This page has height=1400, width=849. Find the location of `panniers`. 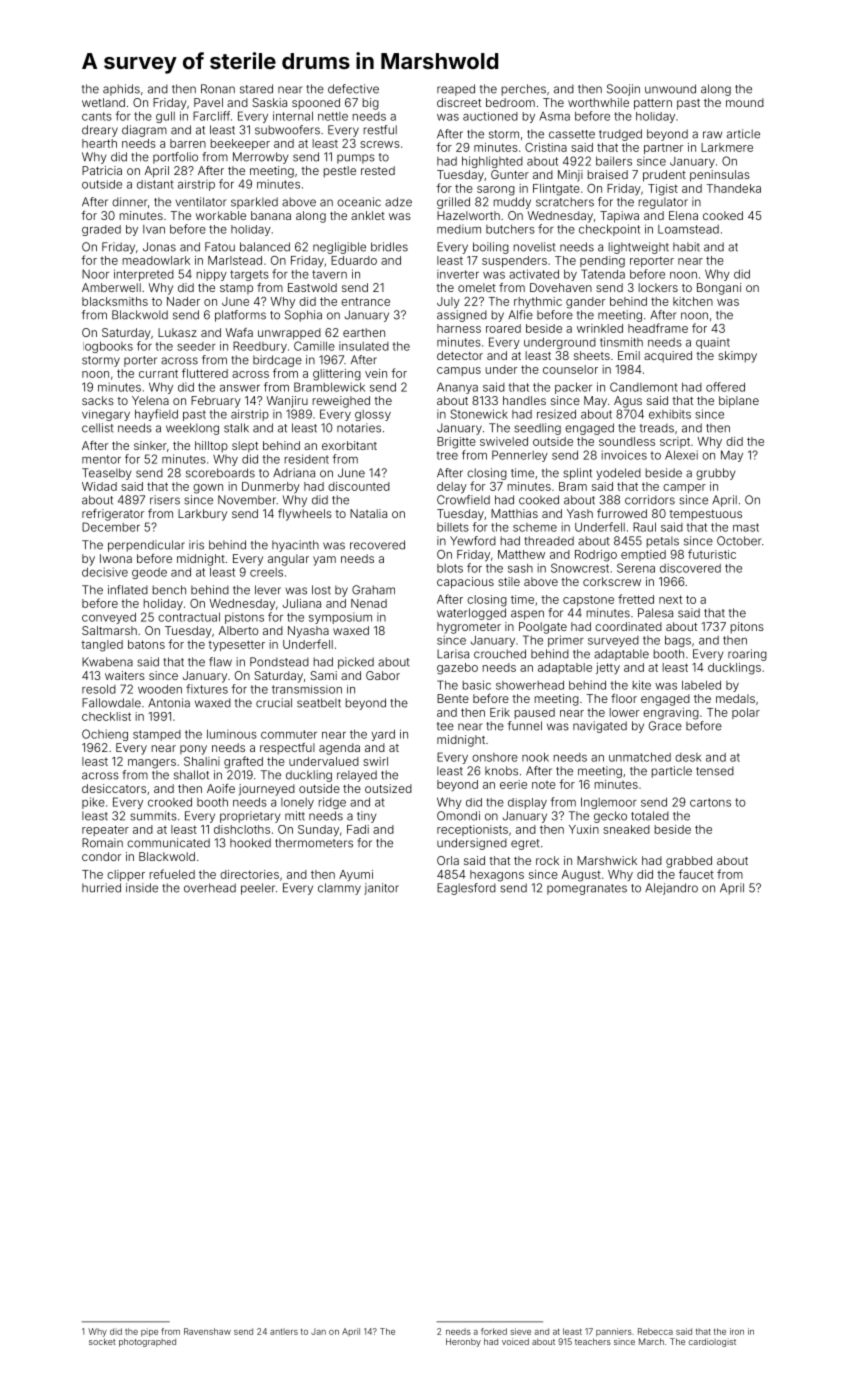

panniers is located at coordinates (614, 1332).
